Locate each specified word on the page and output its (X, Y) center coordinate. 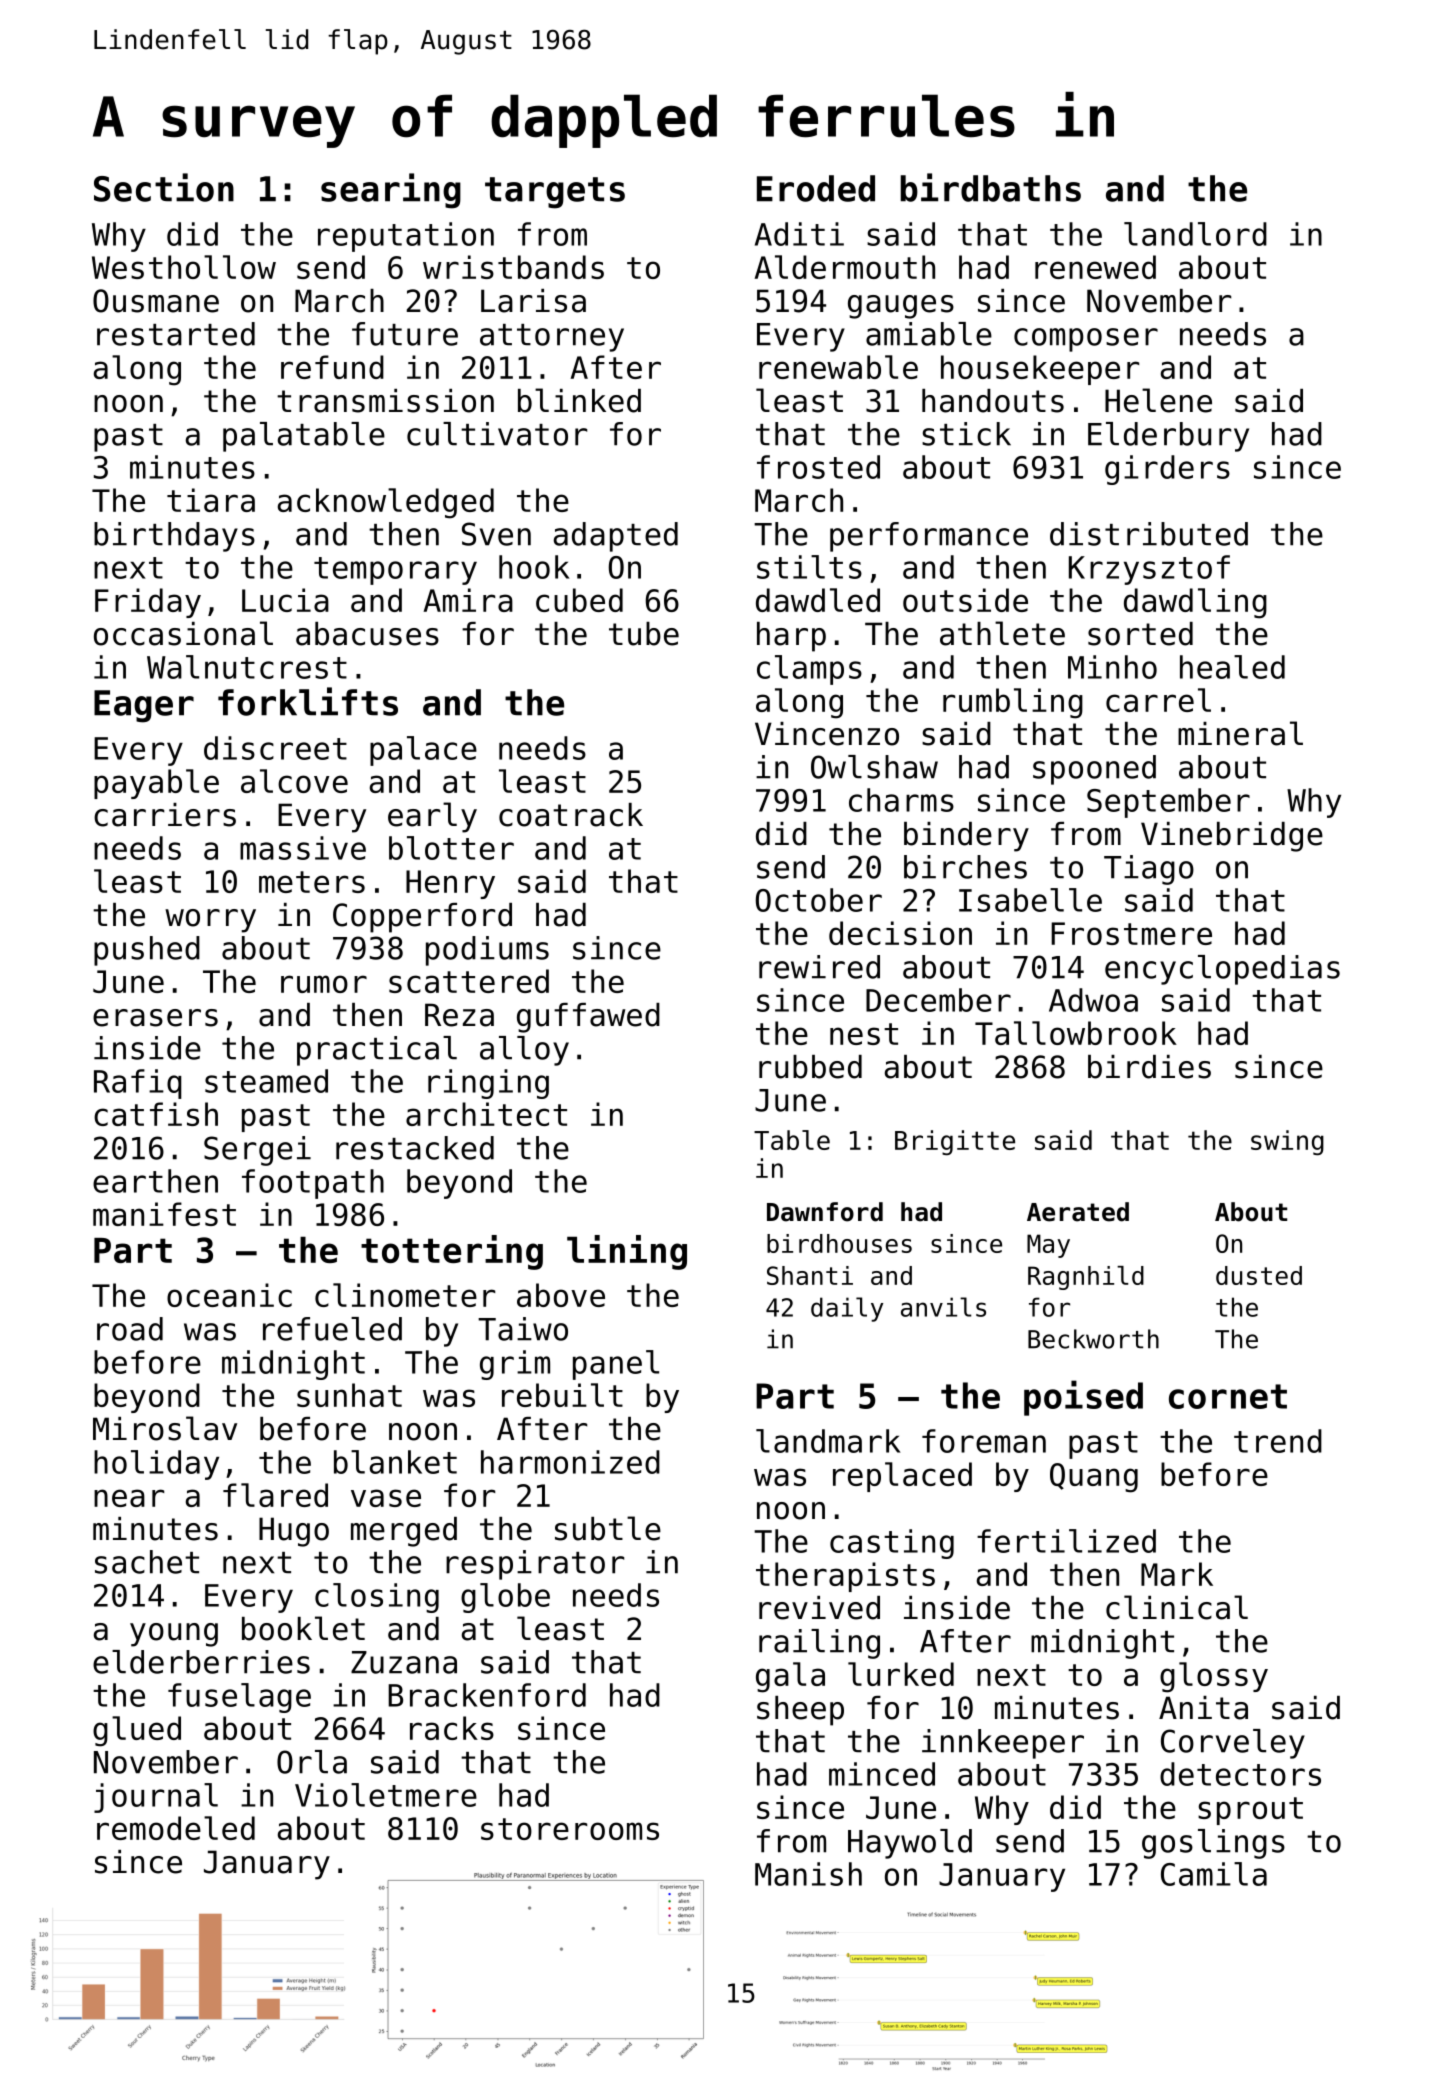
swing (1287, 1142)
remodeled (176, 1828)
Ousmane (156, 301)
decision (900, 933)
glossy (1214, 1677)
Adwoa (1093, 1000)
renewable (838, 367)
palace (423, 751)
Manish (808, 1874)
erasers (155, 1018)
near (129, 1498)
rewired (819, 967)
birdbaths (990, 187)
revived (819, 1608)
